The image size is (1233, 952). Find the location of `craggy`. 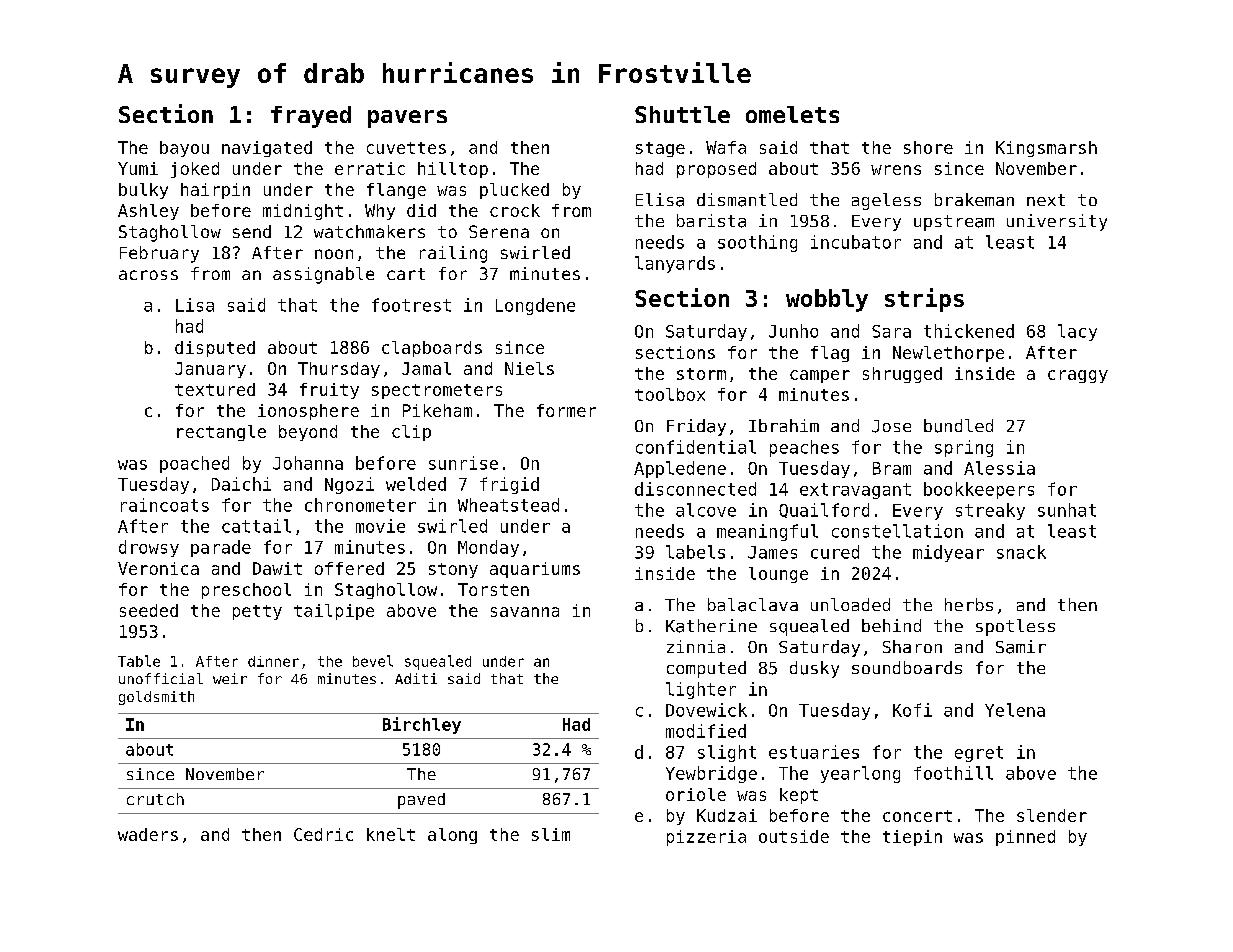

craggy is located at coordinates (1078, 376).
